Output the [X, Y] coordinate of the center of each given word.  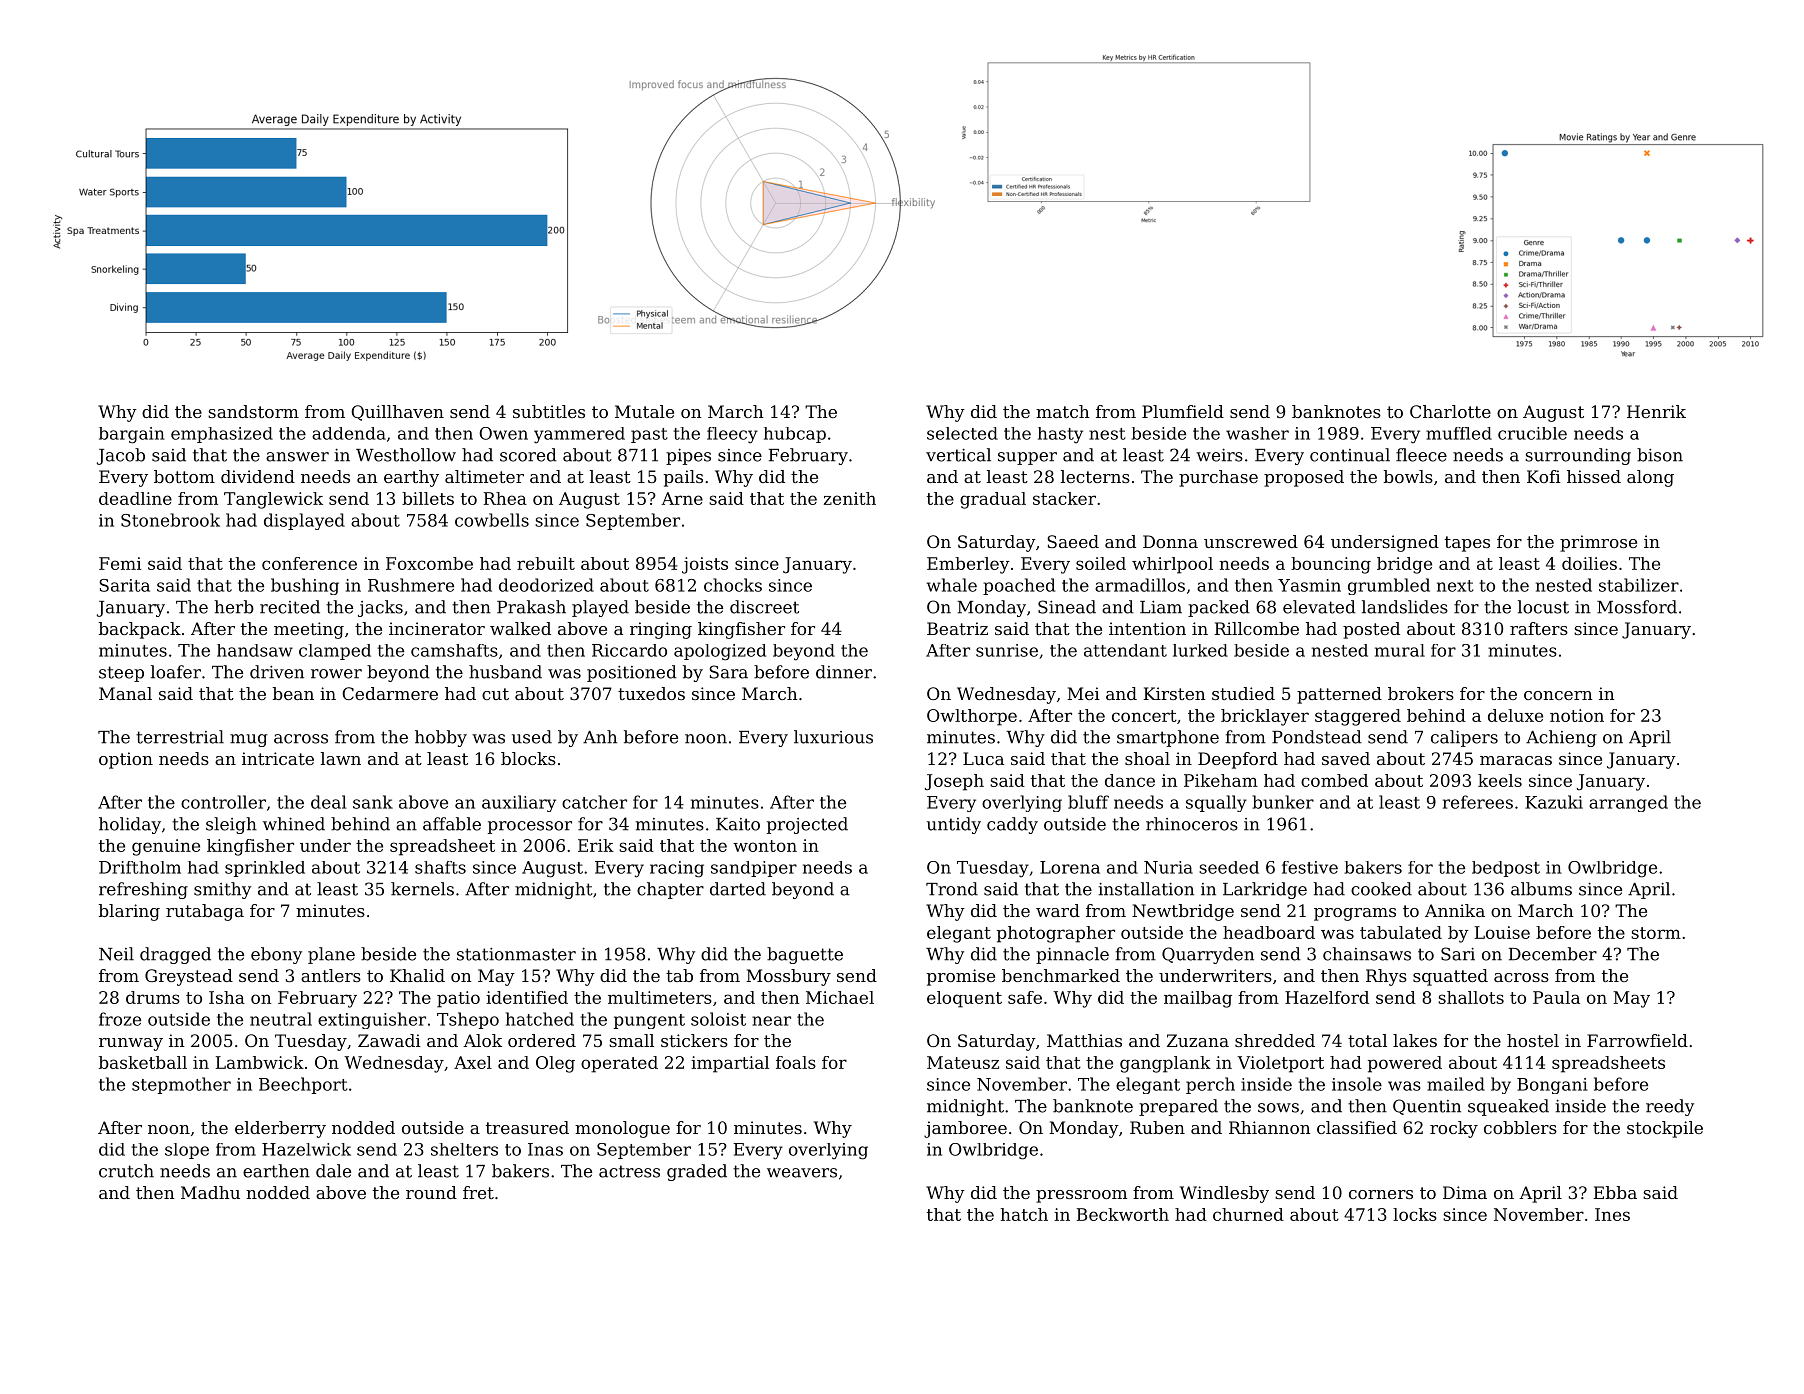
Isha [227, 997]
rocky [1454, 1129]
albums [1541, 889]
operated [619, 1064]
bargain [132, 435]
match [1063, 411]
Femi [120, 563]
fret [478, 1192]
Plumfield [1183, 411]
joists [705, 565]
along [1650, 478]
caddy [1012, 825]
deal [328, 802]
